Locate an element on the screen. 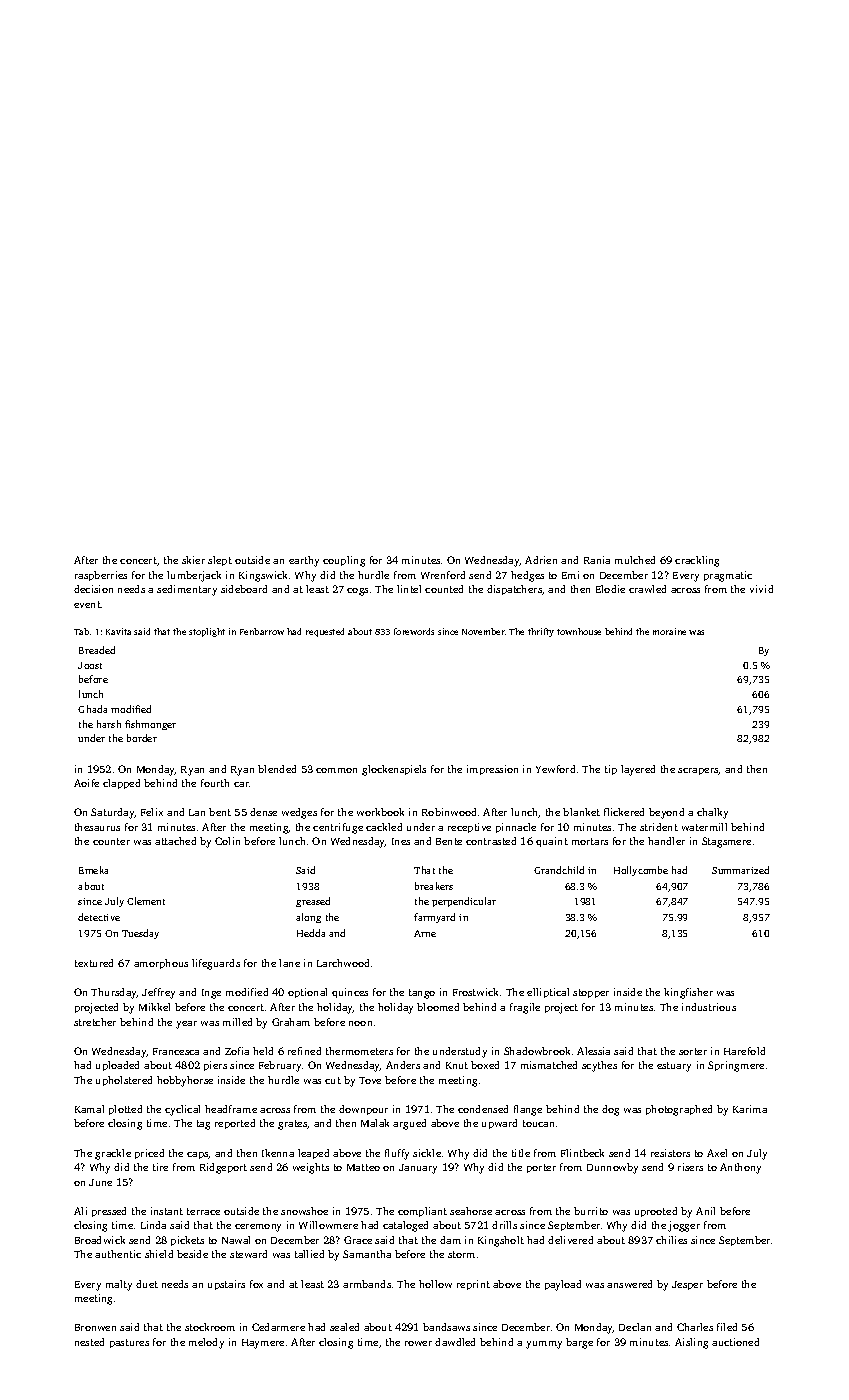 Image resolution: width=849 pixels, height=1400 pixels. vivid is located at coordinates (761, 589).
